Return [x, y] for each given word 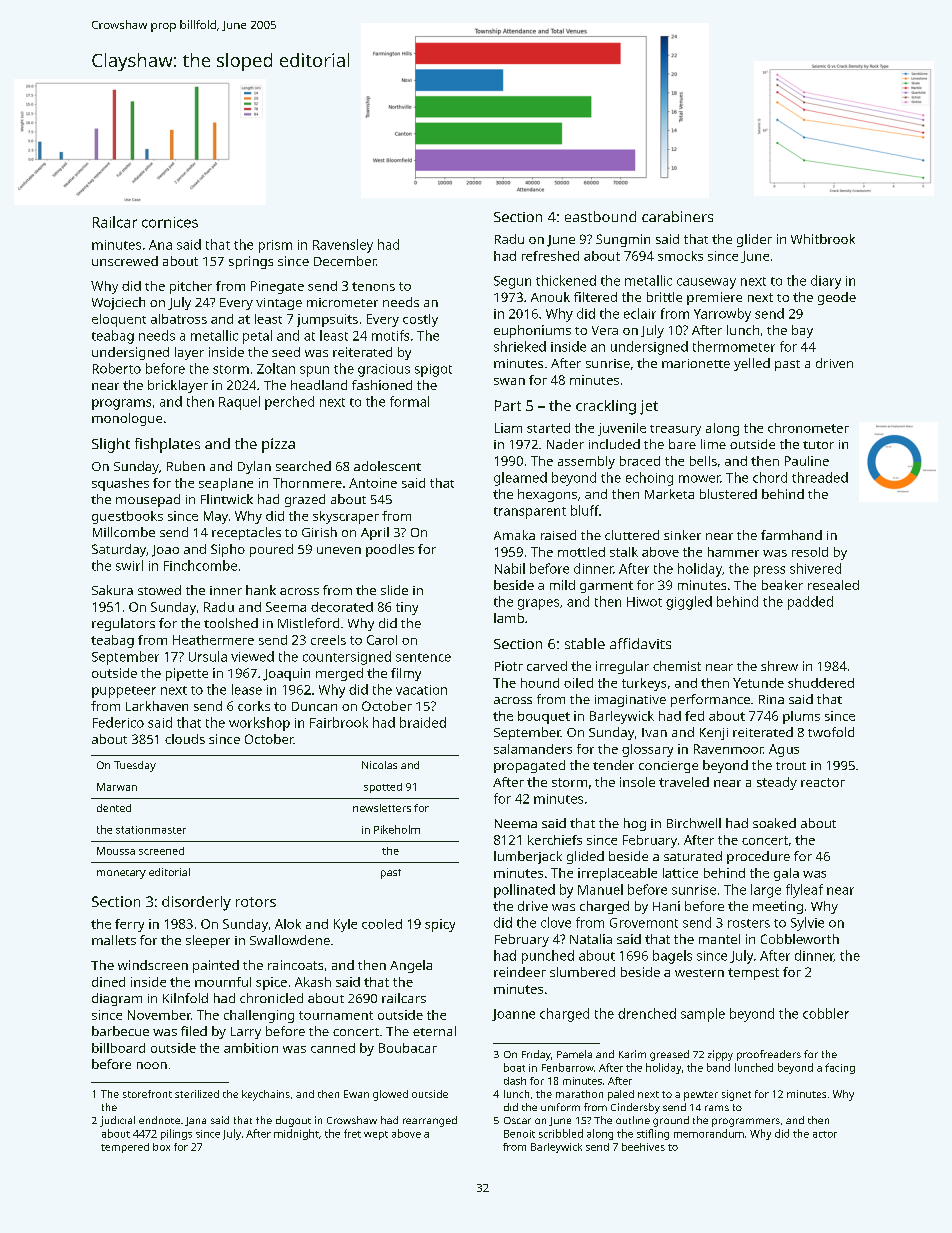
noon [152, 1065]
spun [314, 371]
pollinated [524, 891]
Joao [165, 551]
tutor [818, 445]
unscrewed [125, 261]
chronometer [808, 428]
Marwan [117, 787]
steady [777, 783]
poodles [390, 550]
